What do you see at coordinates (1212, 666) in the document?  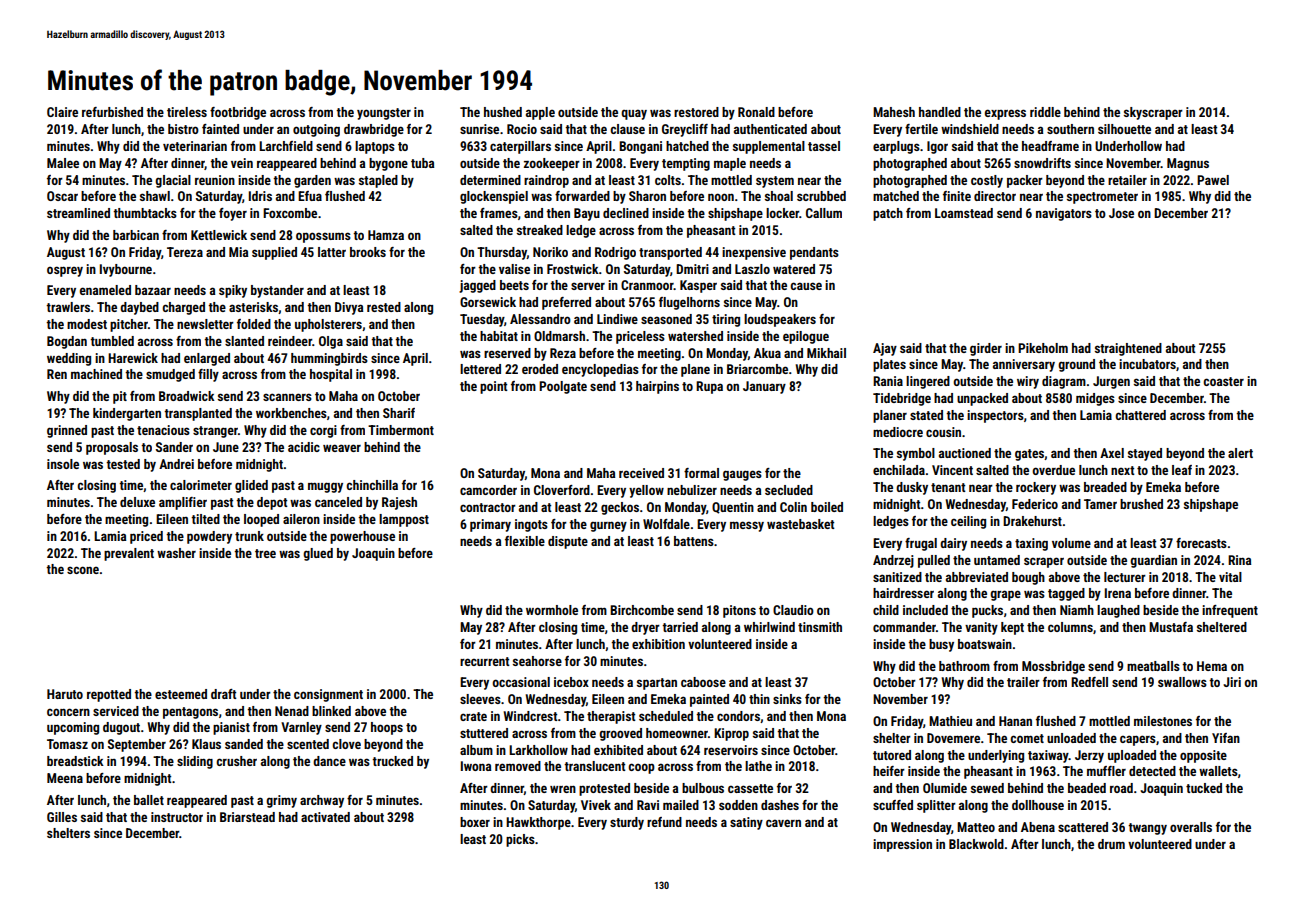 I see `Hema` at bounding box center [1212, 666].
